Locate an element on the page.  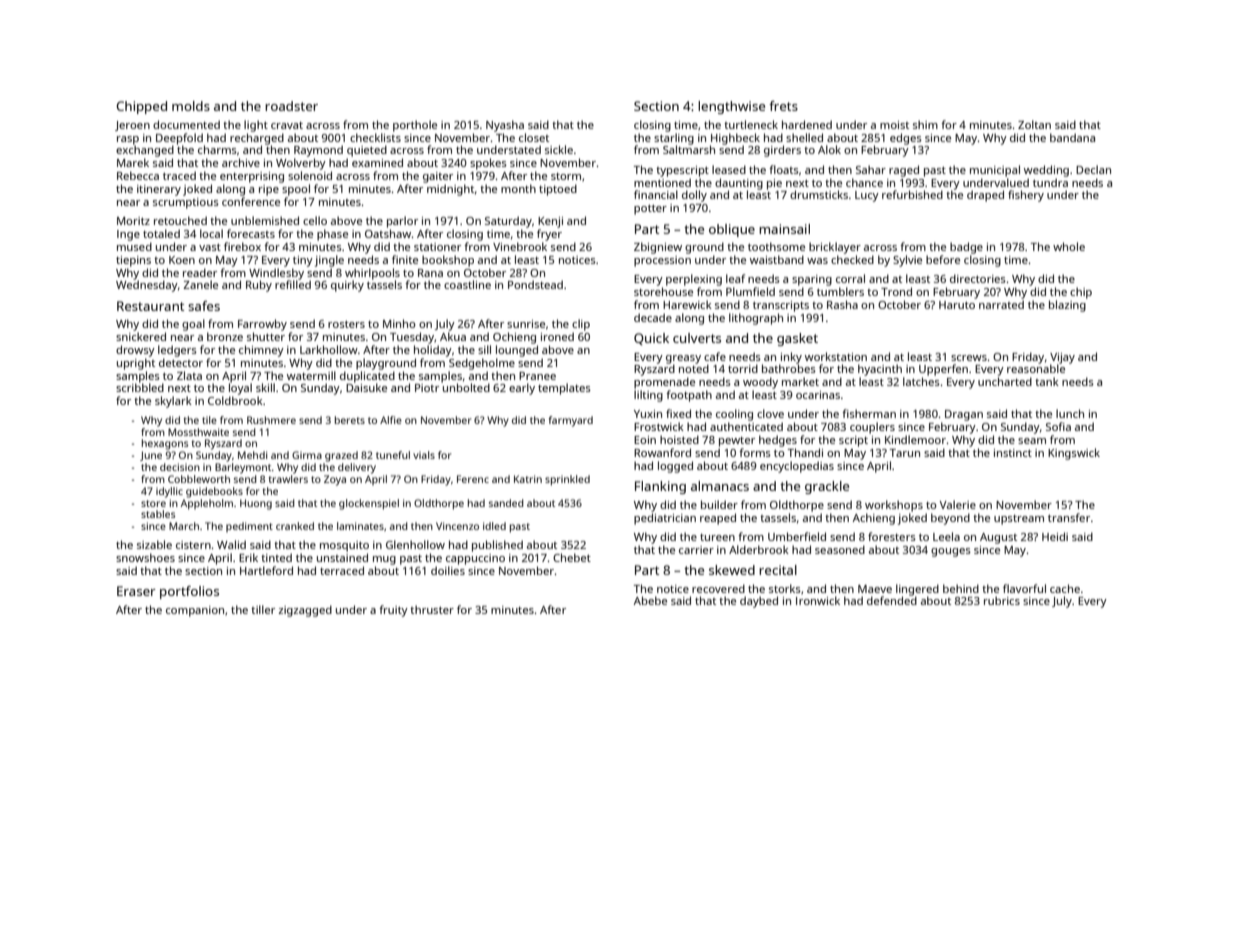
pediatrician is located at coordinates (665, 519).
